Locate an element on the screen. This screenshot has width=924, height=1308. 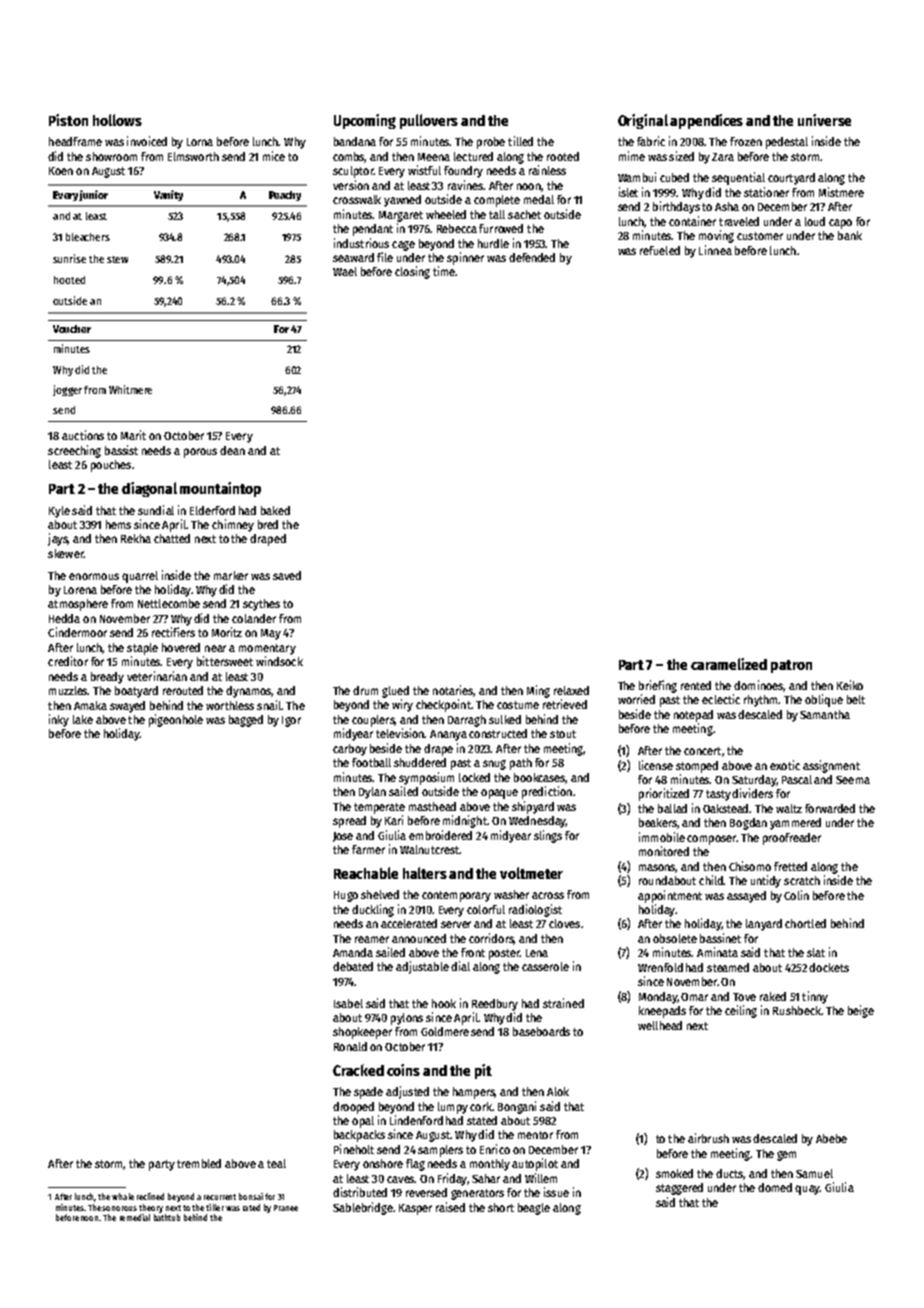
Linnea is located at coordinates (715, 250).
